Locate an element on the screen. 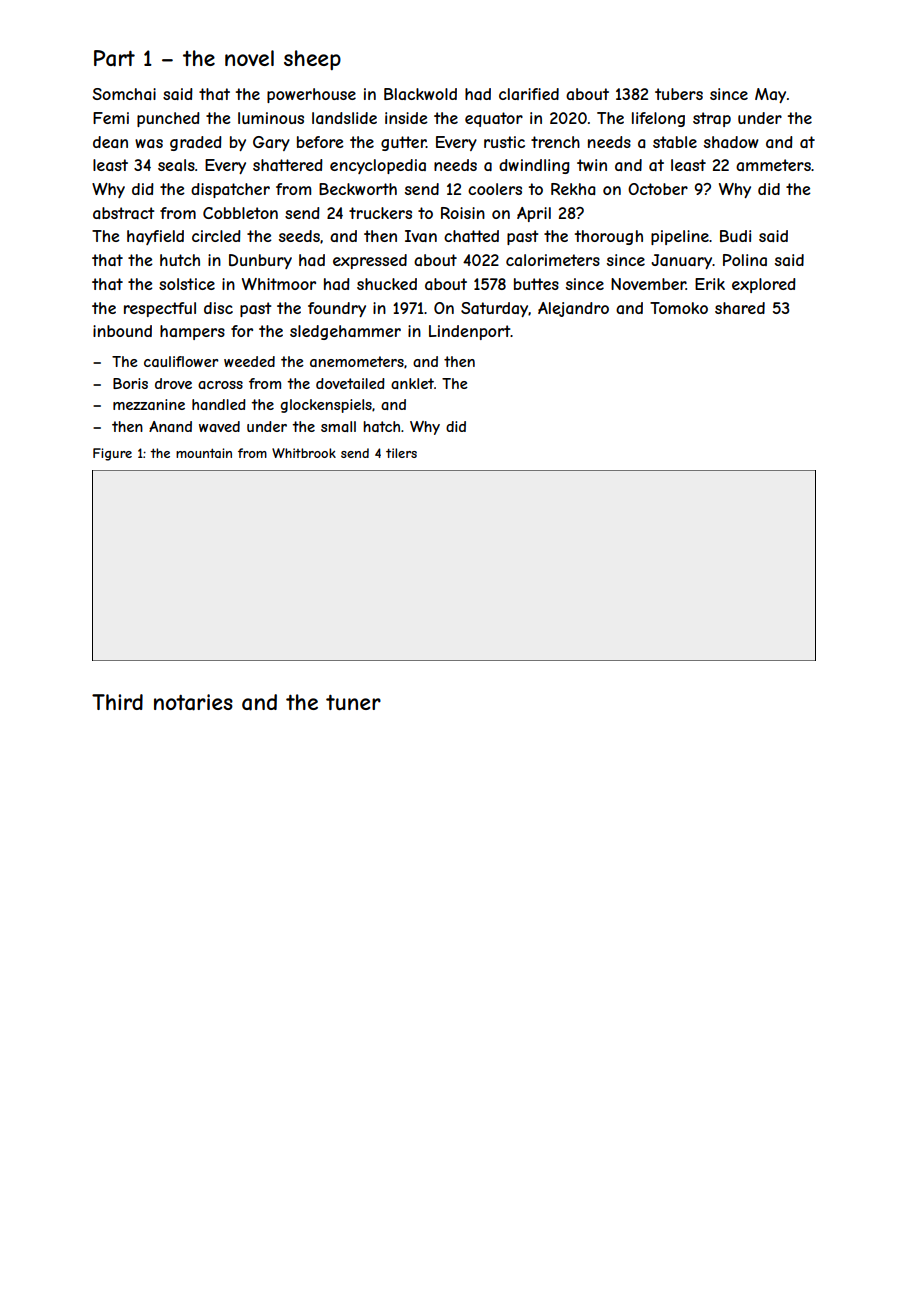 The height and width of the screenshot is (1316, 908). tilers is located at coordinates (401, 453).
